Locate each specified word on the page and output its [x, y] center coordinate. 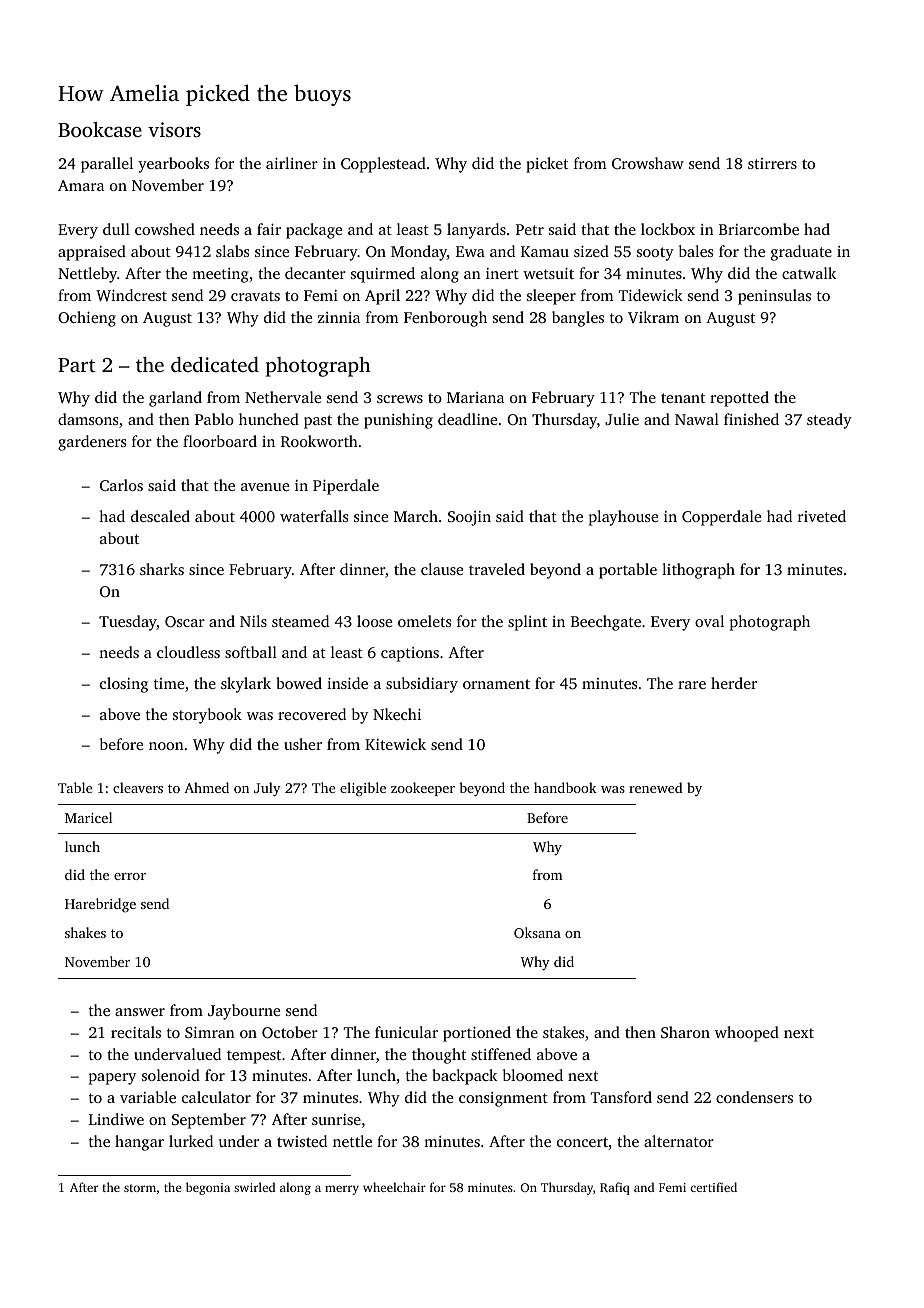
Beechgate [606, 623]
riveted [822, 516]
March [416, 516]
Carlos [121, 485]
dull [116, 229]
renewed [656, 787]
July [267, 789]
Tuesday [128, 623]
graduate [801, 253]
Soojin [469, 518]
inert [502, 273]
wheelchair [394, 1187]
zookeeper [423, 789]
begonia [208, 1188]
